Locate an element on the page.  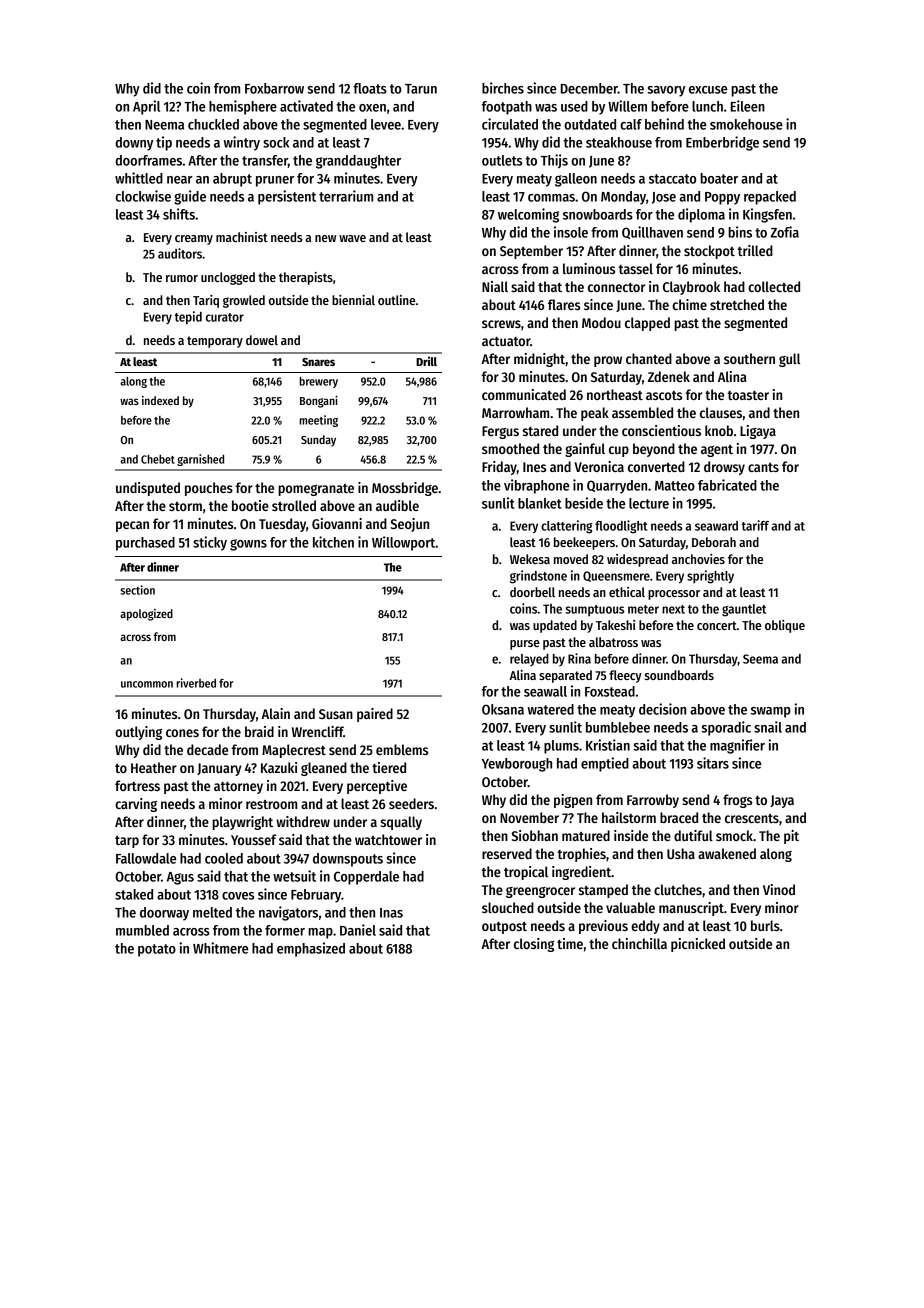
April is located at coordinates (146, 107).
